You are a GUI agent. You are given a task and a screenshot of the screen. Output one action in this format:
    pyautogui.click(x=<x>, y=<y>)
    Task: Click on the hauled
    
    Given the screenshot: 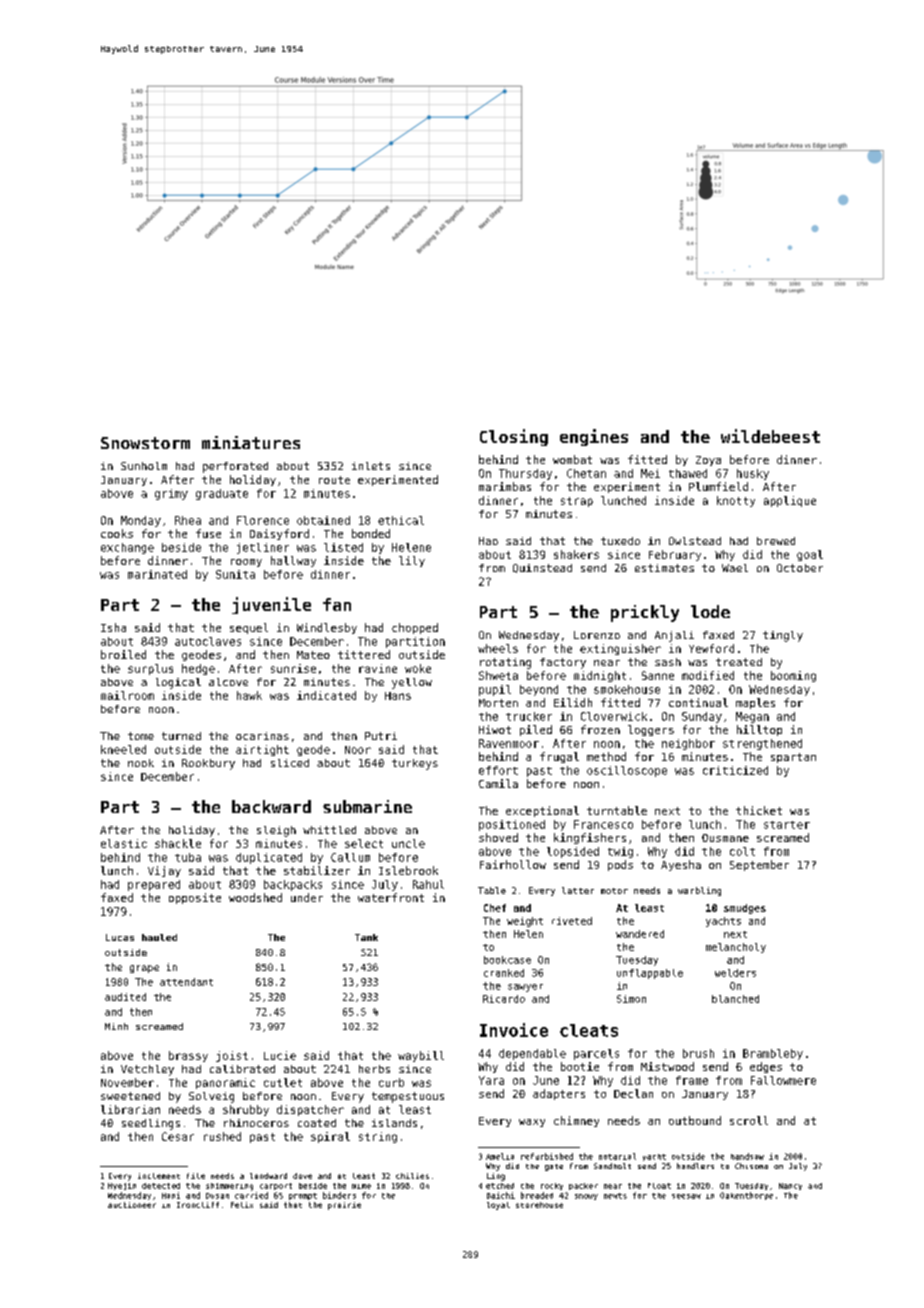 What is the action you would take?
    pyautogui.click(x=159, y=937)
